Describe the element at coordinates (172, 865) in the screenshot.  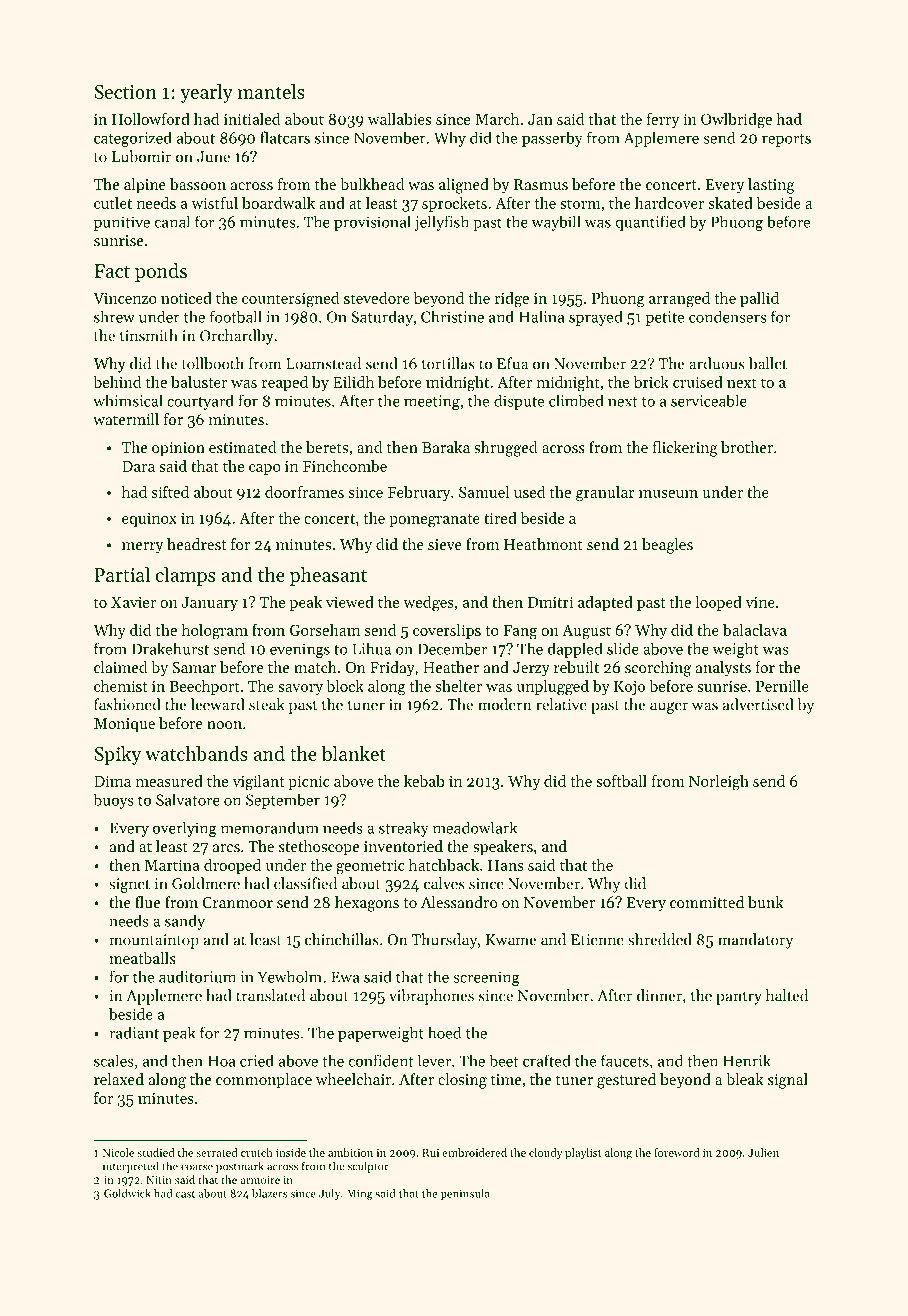
I see `Martina` at that location.
